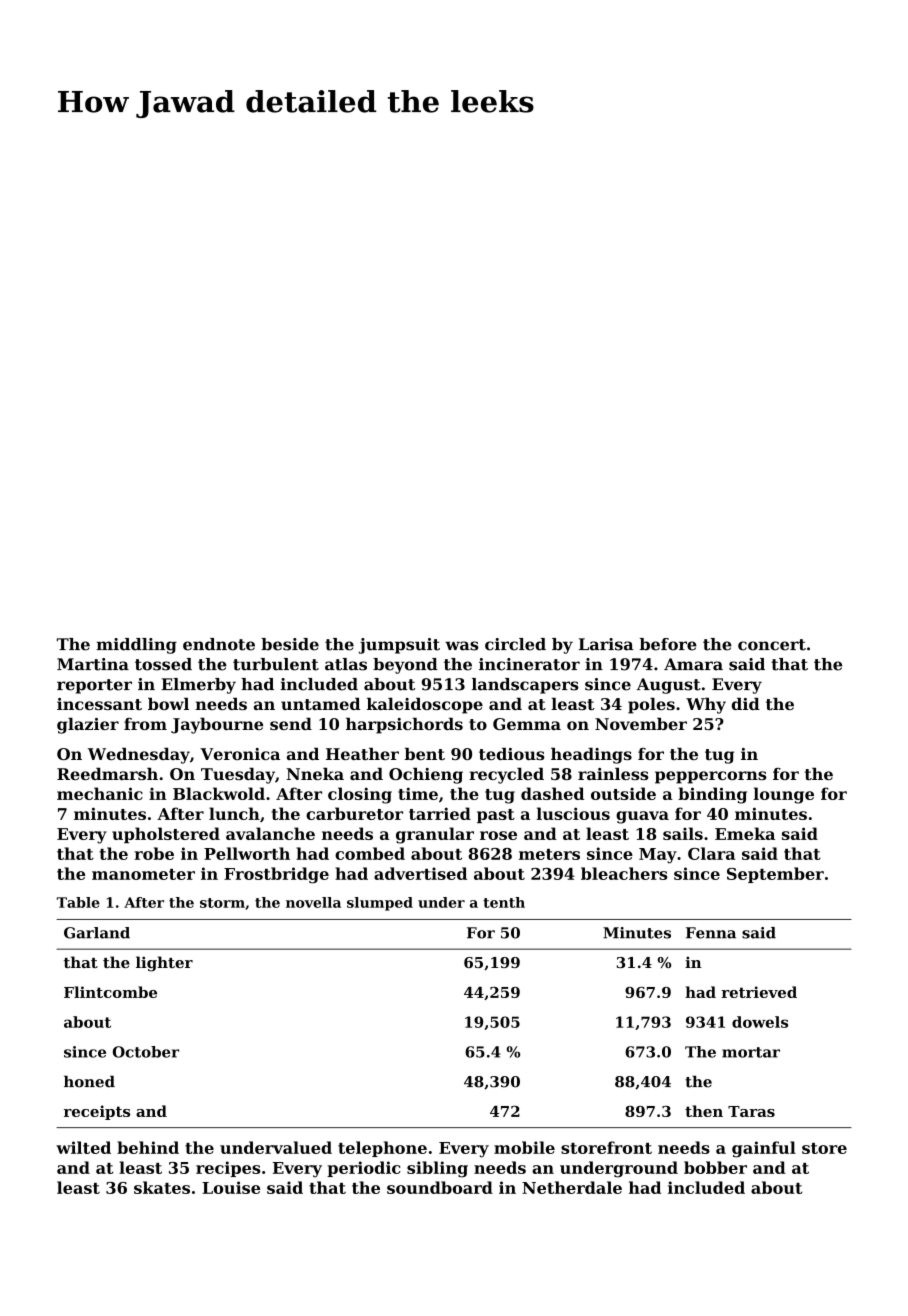 The width and height of the document is (908, 1316). I want to click on May, so click(658, 856).
